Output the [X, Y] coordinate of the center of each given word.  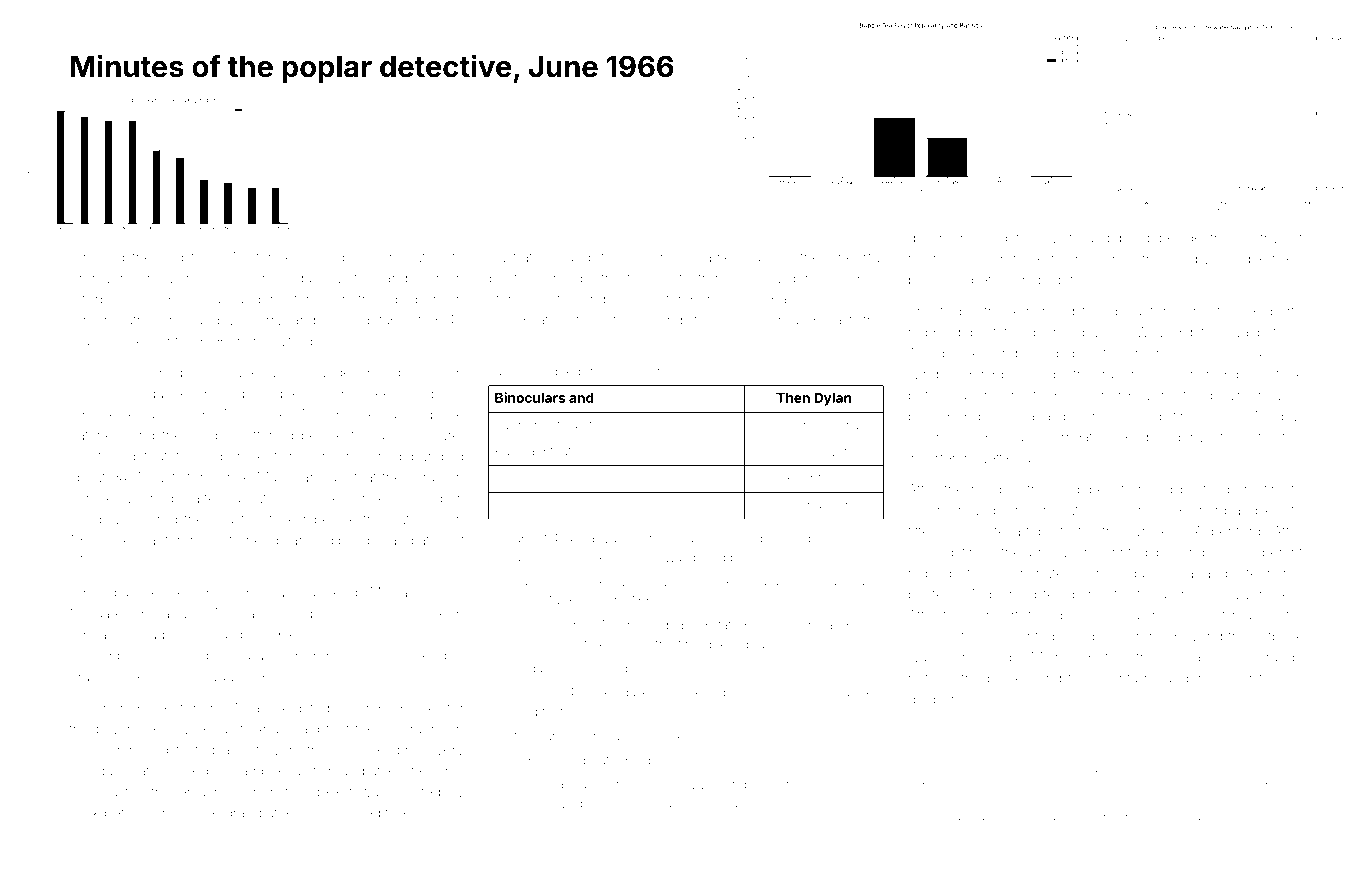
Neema [932, 437]
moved [535, 693]
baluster [274, 655]
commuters [409, 258]
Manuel [663, 257]
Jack [84, 813]
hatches [95, 435]
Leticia [1073, 238]
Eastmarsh [726, 803]
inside [1045, 374]
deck [1070, 615]
